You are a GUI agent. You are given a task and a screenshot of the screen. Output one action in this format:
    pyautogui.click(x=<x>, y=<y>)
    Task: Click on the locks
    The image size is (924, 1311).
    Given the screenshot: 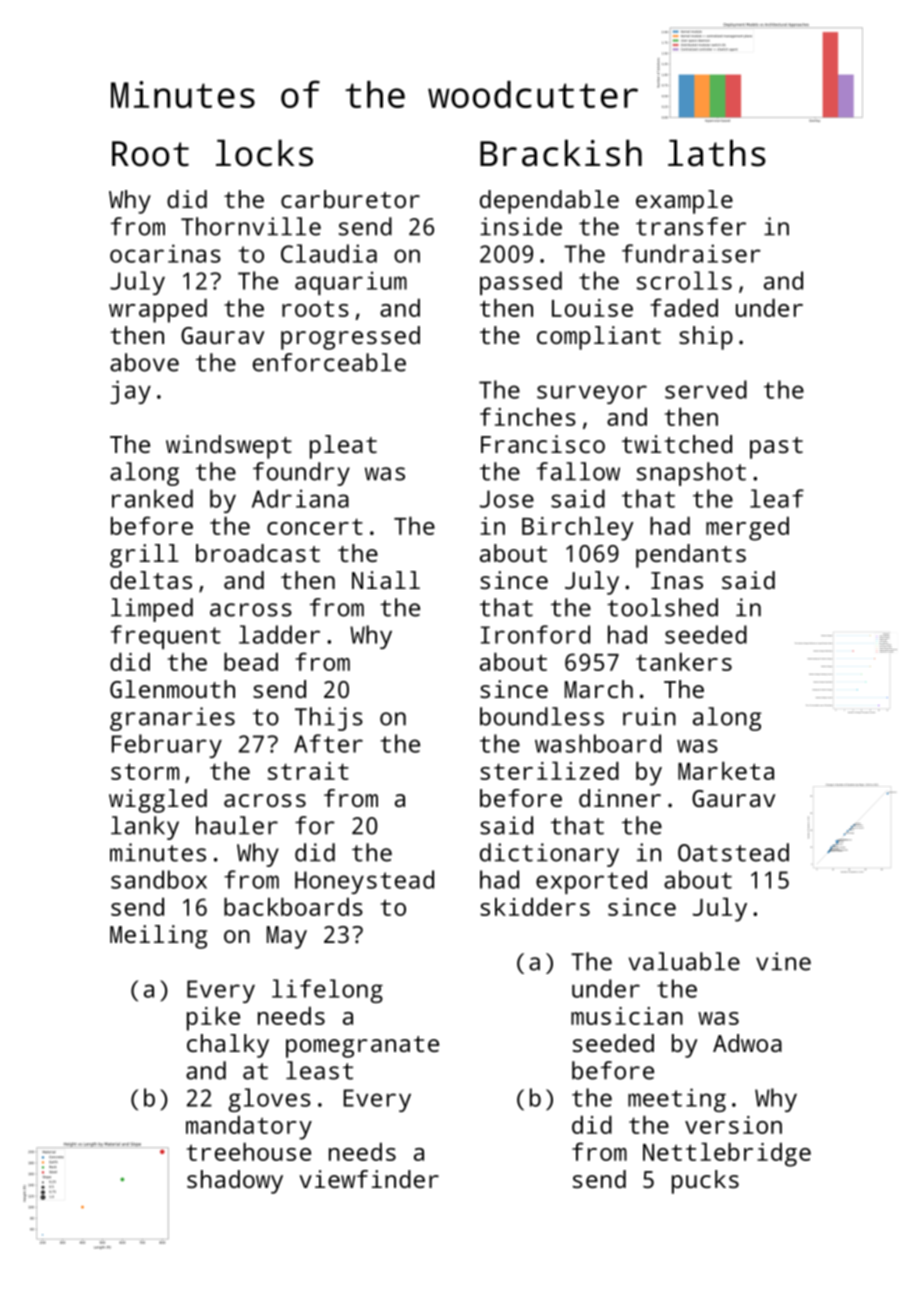 What is the action you would take?
    pyautogui.click(x=264, y=153)
